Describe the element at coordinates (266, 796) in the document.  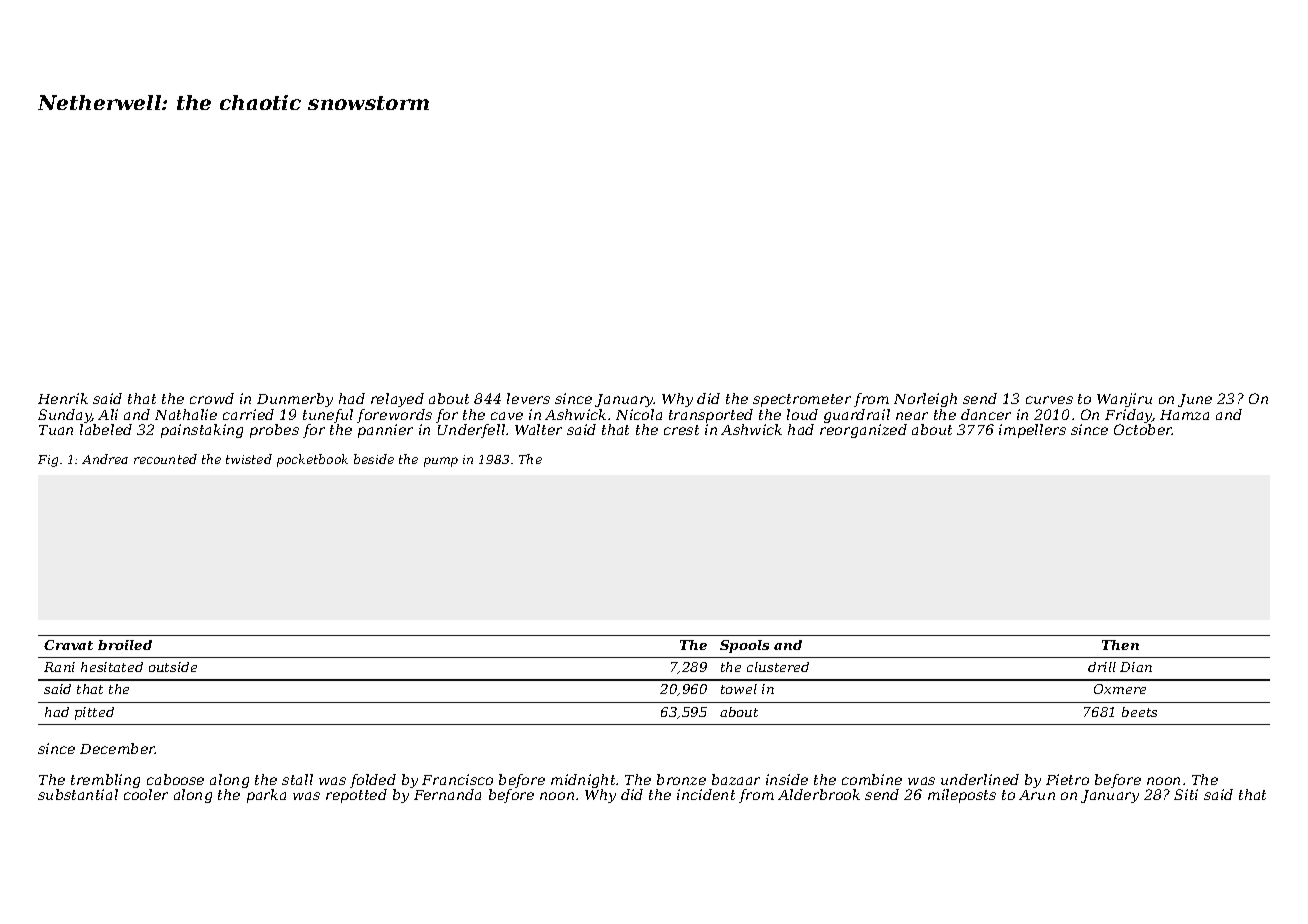
I see `parka` at that location.
